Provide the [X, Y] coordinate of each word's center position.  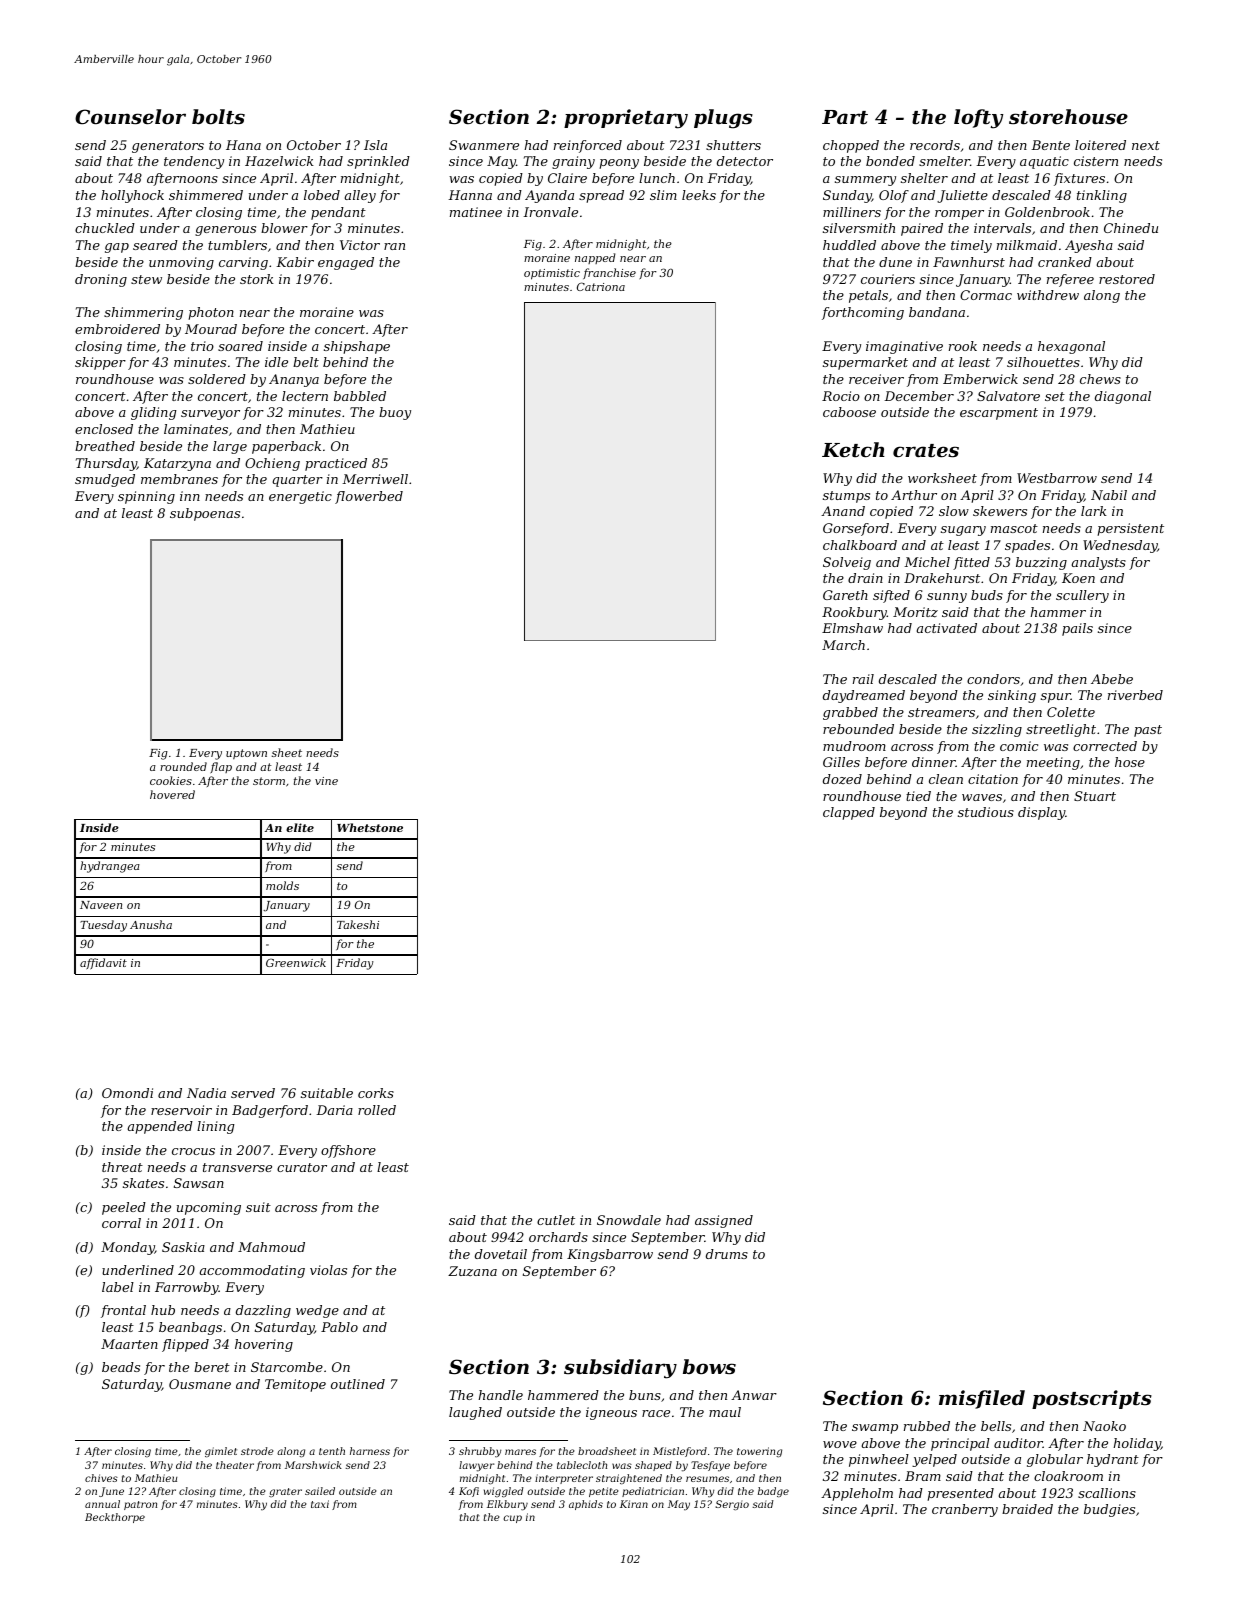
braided [1027, 1509]
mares [520, 1452]
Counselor [130, 117]
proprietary [626, 119]
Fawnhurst [969, 262]
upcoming [209, 1208]
